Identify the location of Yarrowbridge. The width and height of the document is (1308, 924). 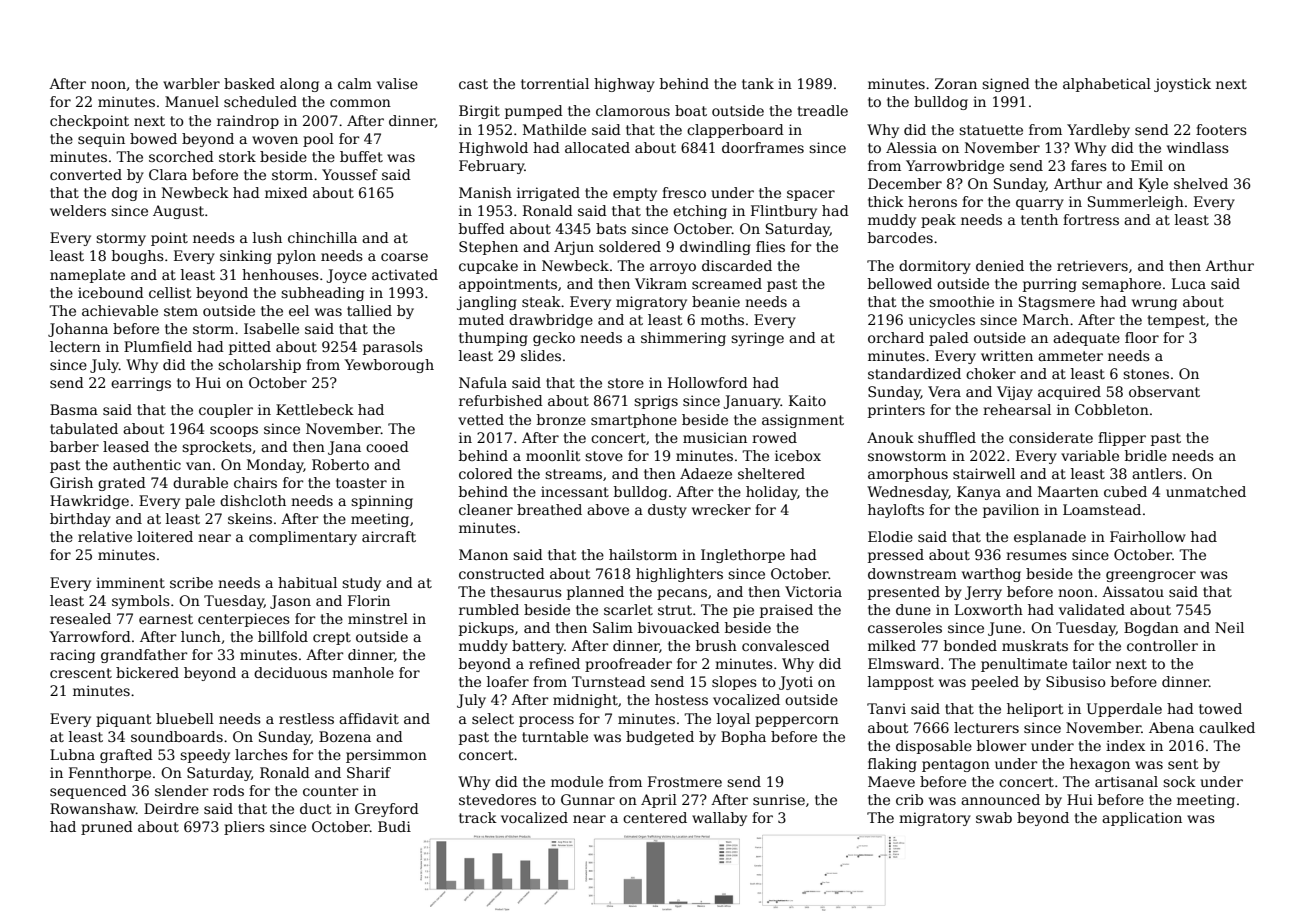
(955, 167).
